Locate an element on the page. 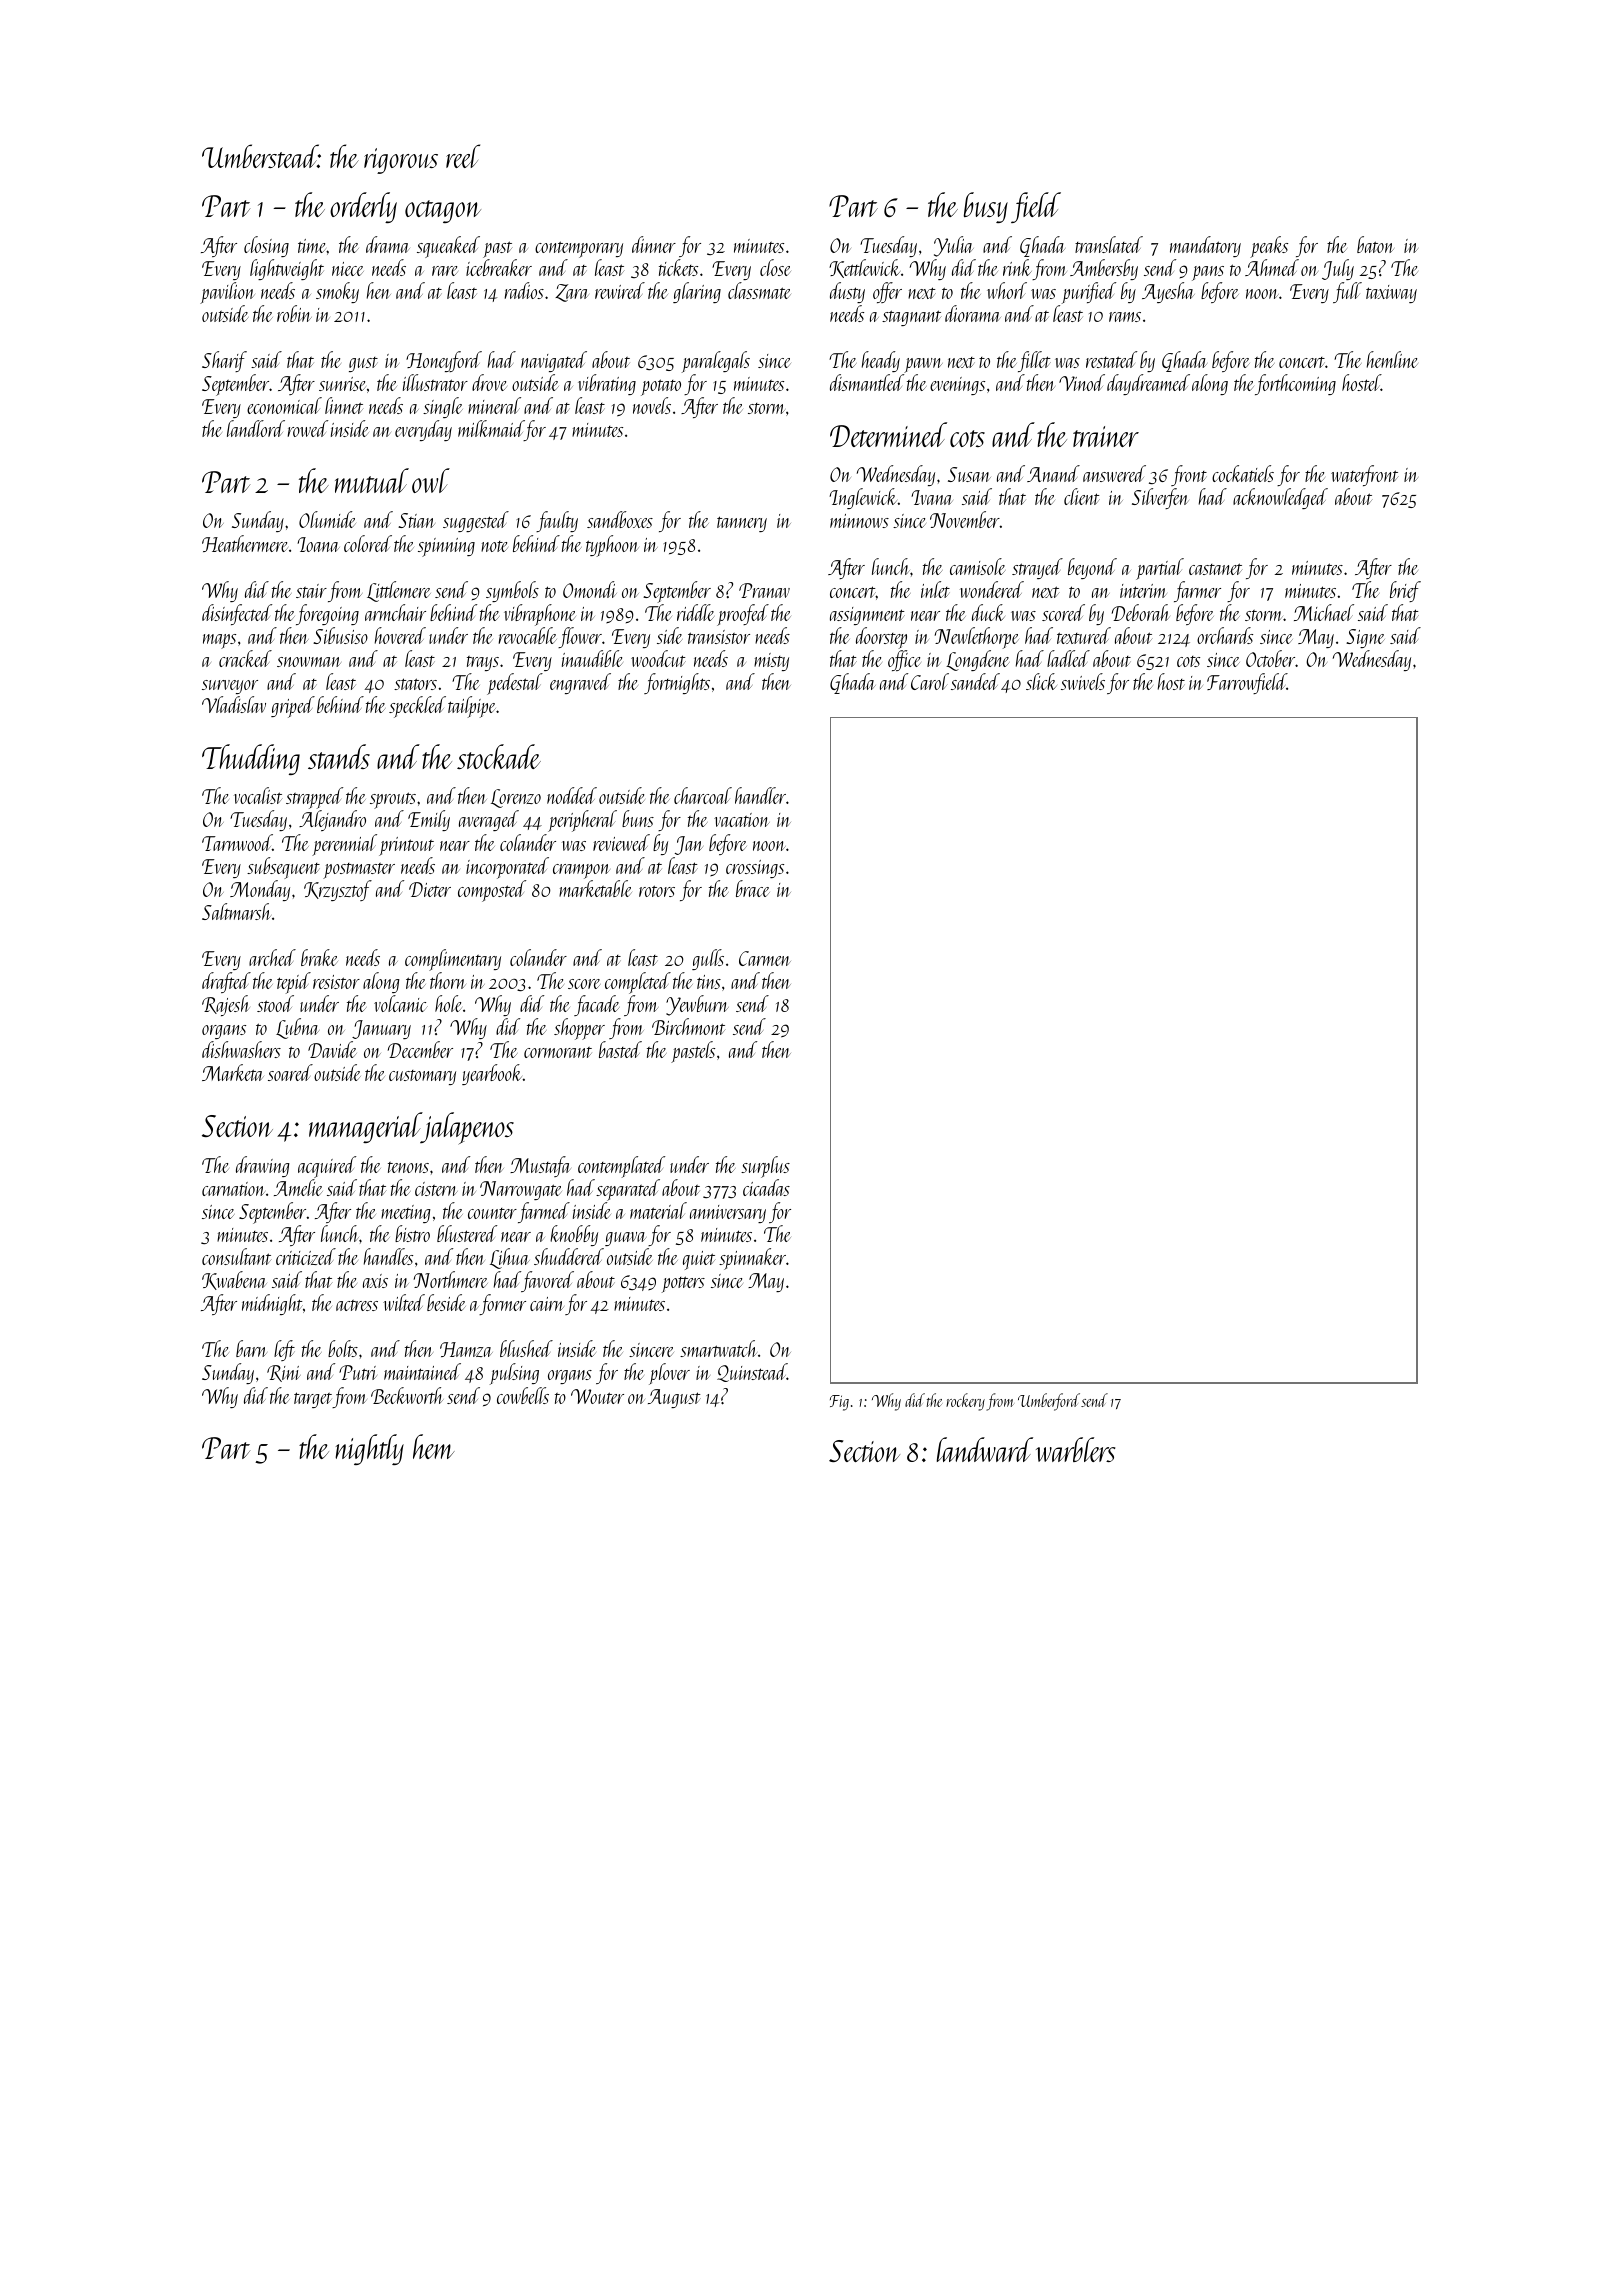  speckled is located at coordinates (417, 707).
